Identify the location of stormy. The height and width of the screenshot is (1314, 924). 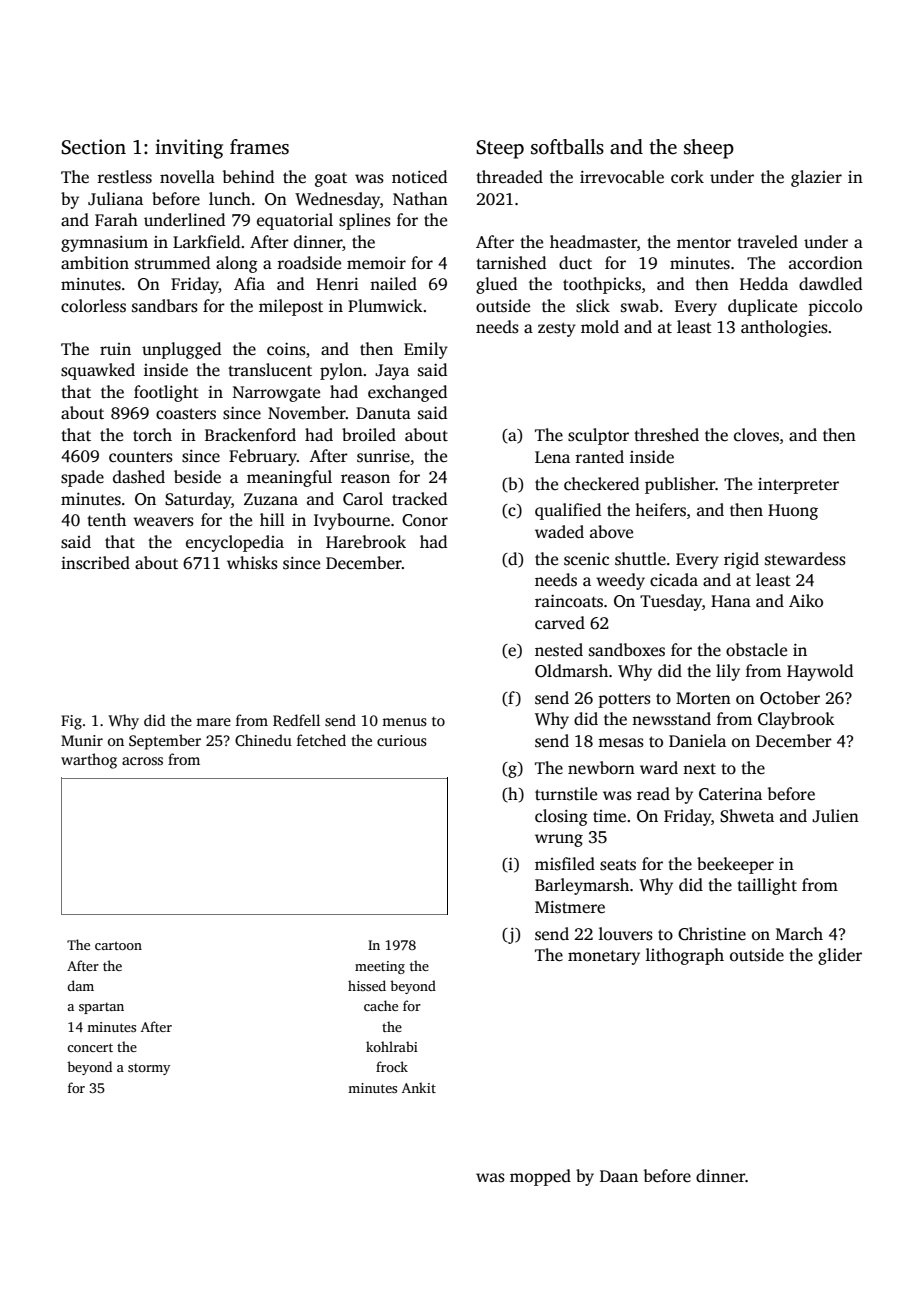
(149, 1069).
